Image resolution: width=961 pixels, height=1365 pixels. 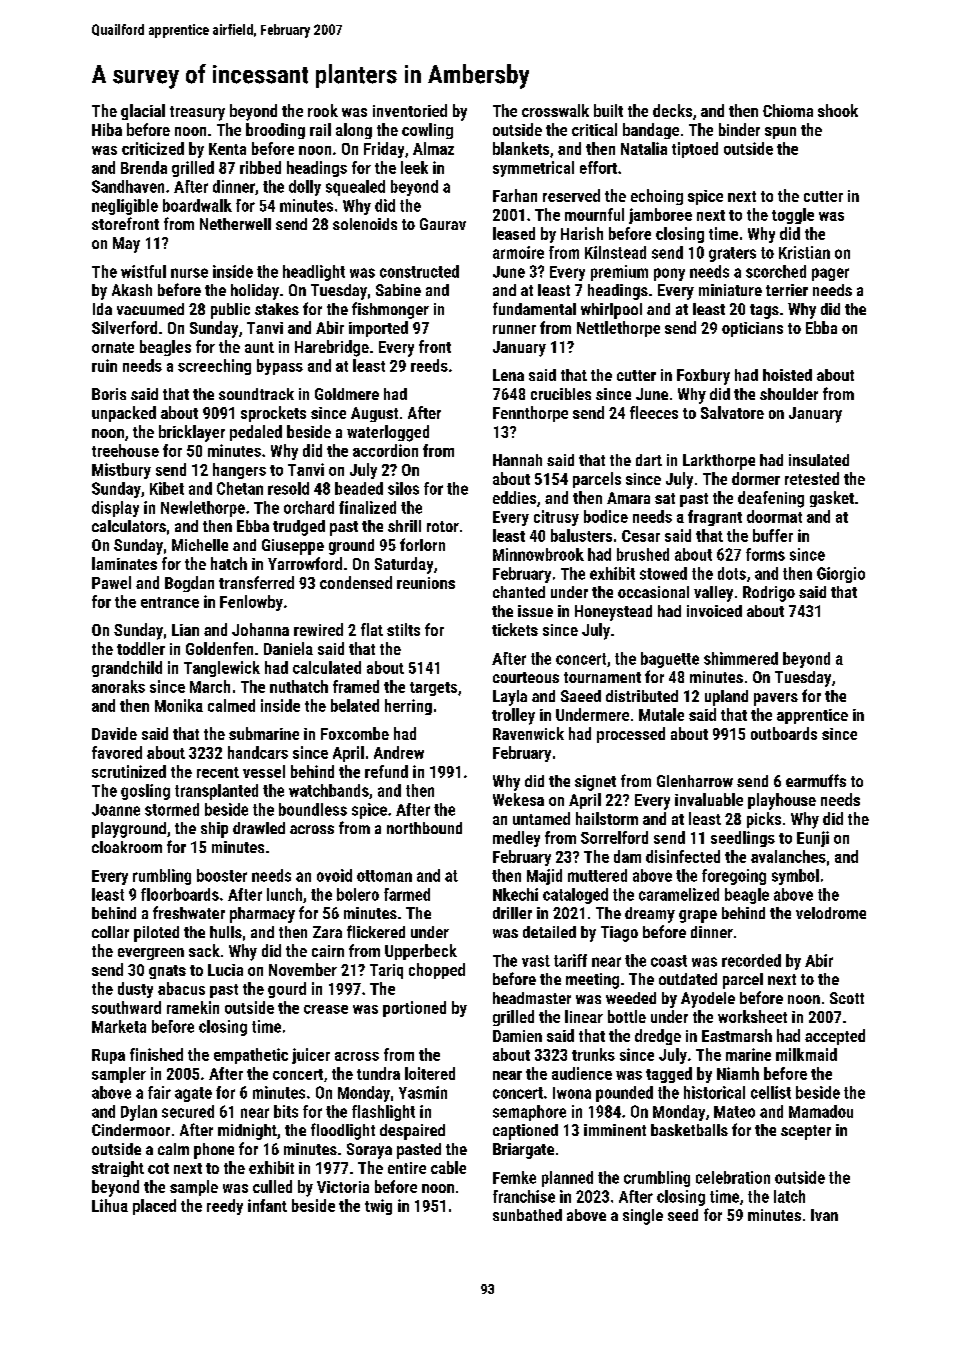 I want to click on vessel, so click(x=264, y=771).
